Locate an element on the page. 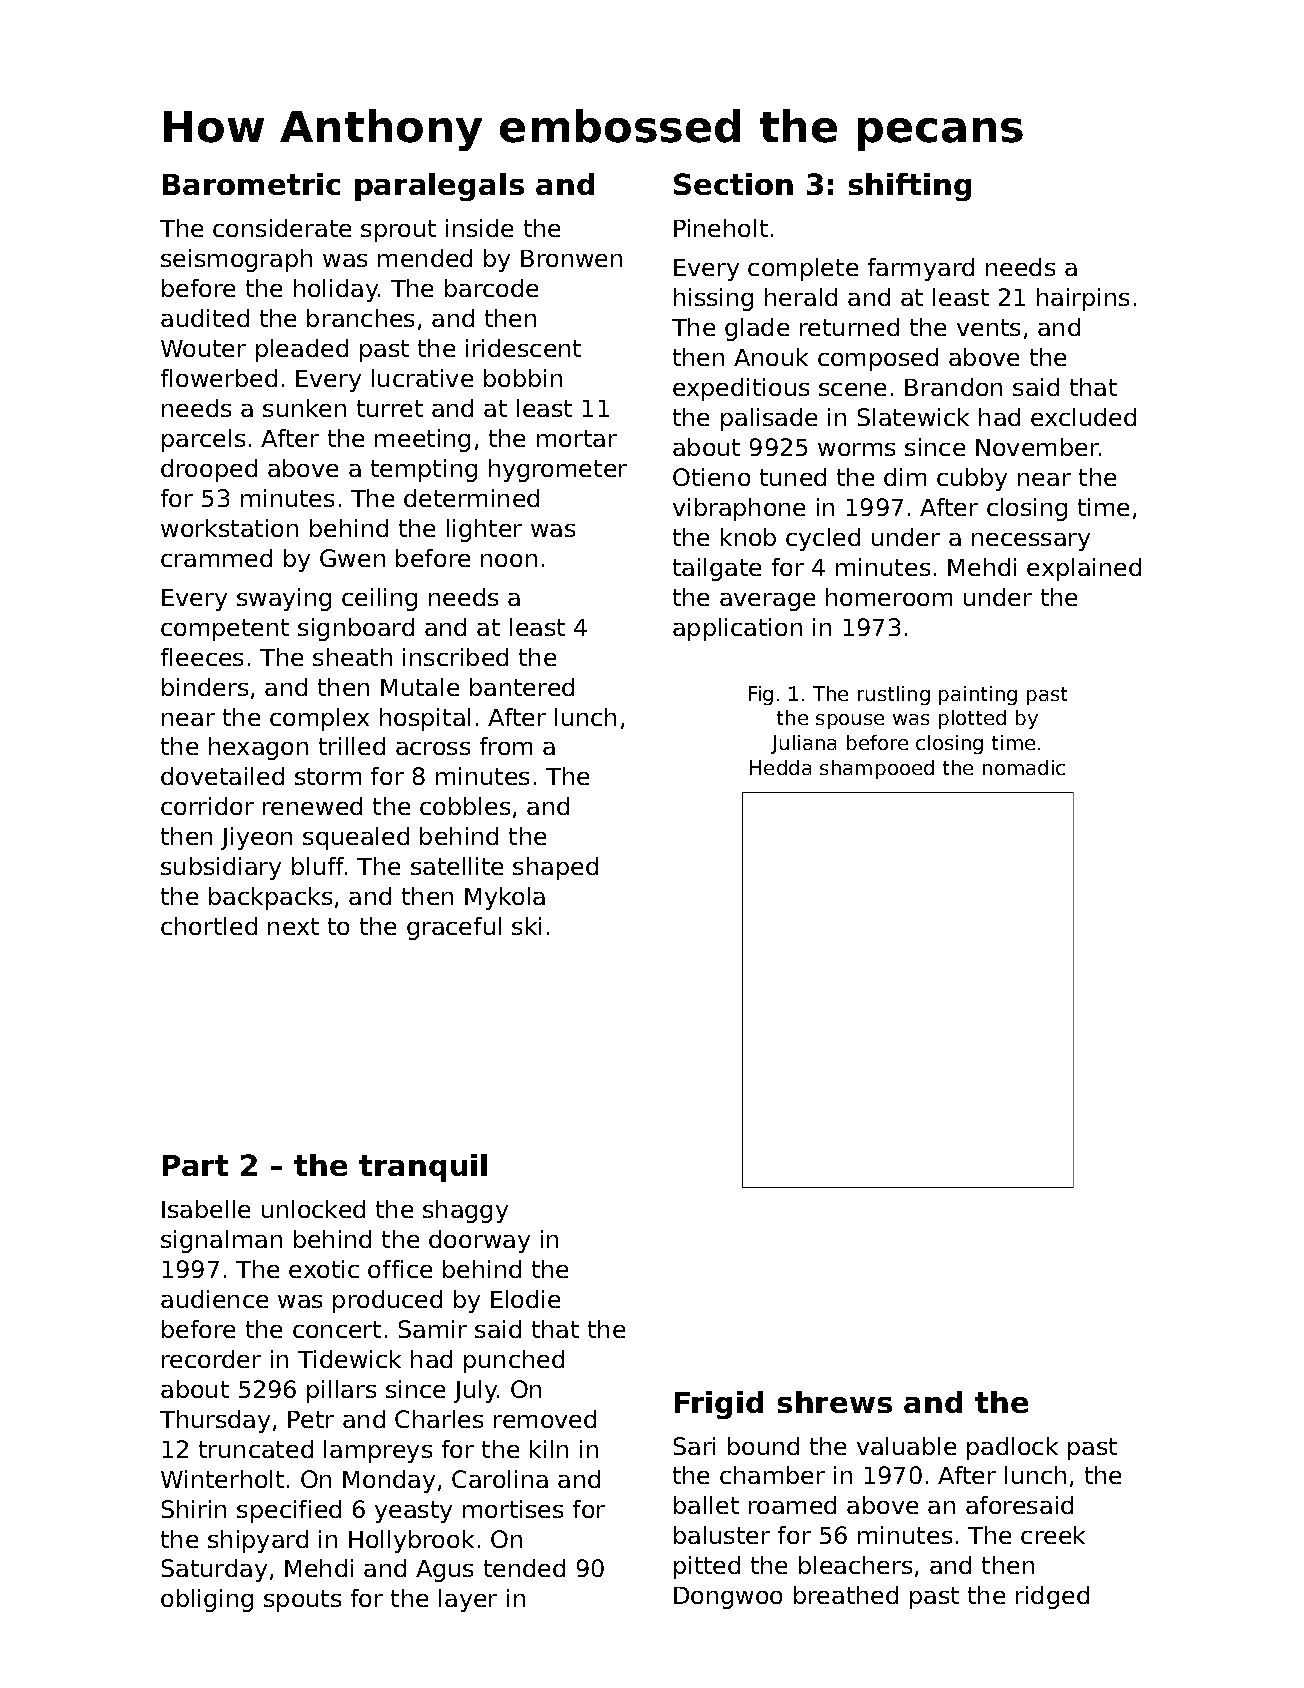 The height and width of the document is (1688, 1304). holiday is located at coordinates (336, 290).
